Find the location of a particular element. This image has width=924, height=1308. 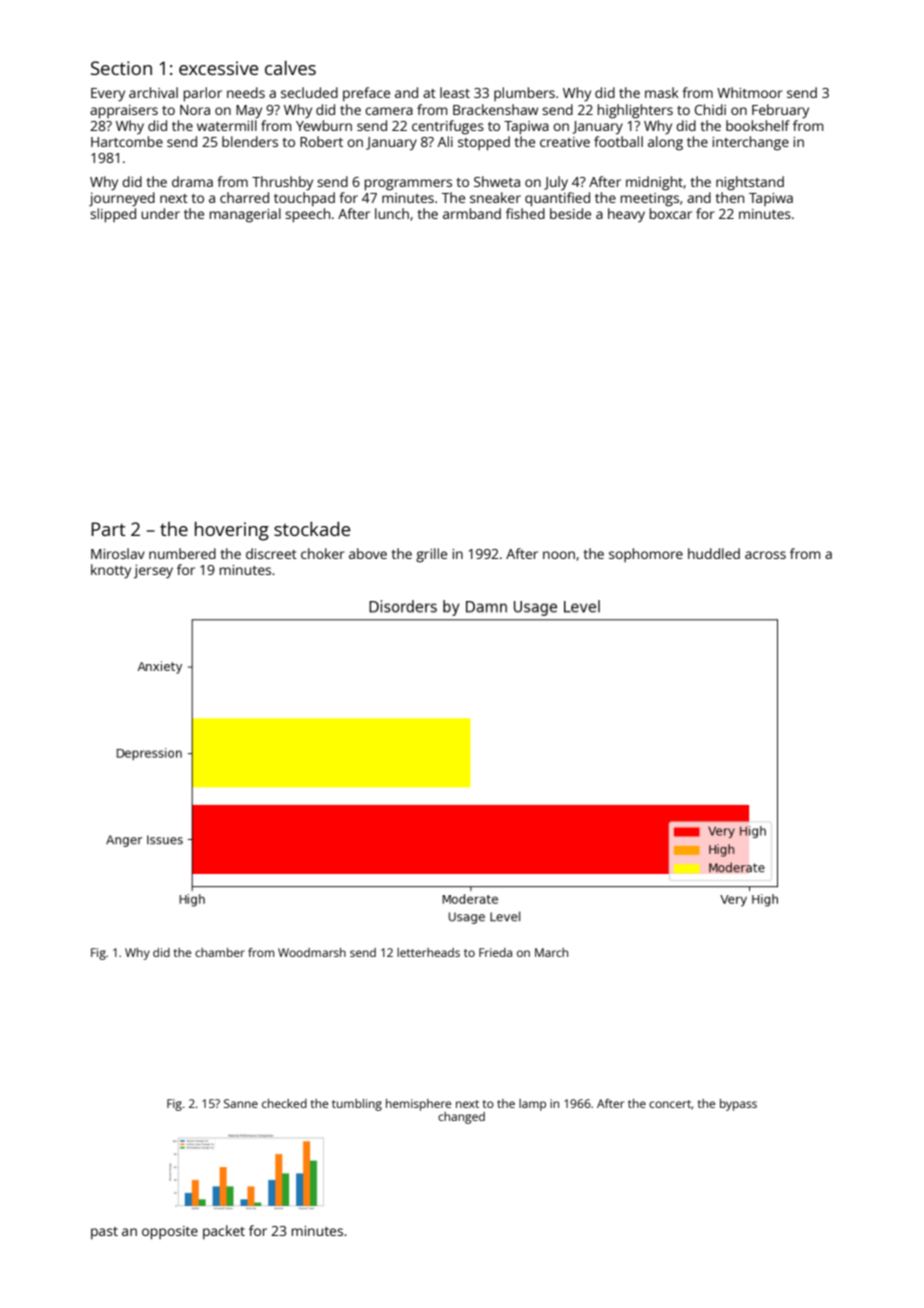

watermill is located at coordinates (227, 125).
